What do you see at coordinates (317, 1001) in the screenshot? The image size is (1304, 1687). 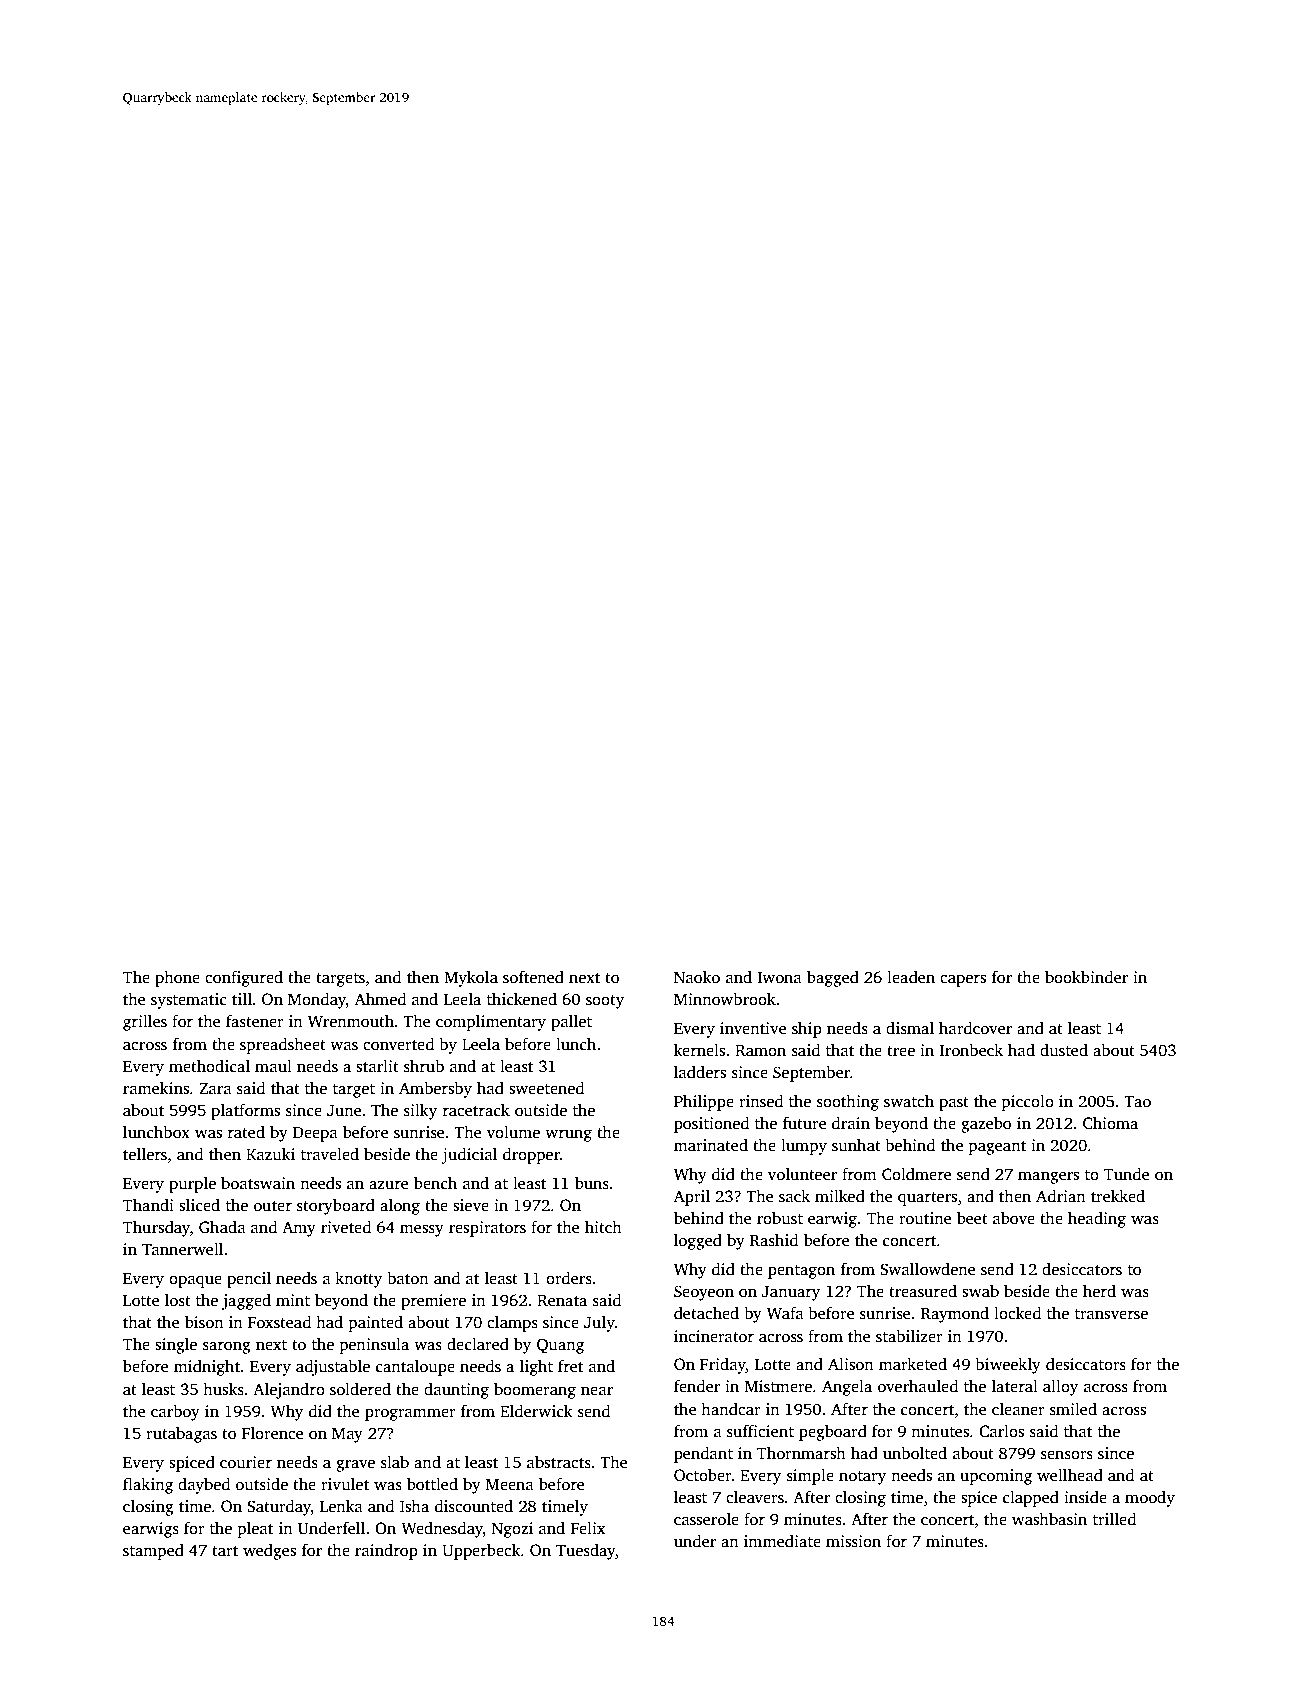 I see `Monday` at bounding box center [317, 1001].
